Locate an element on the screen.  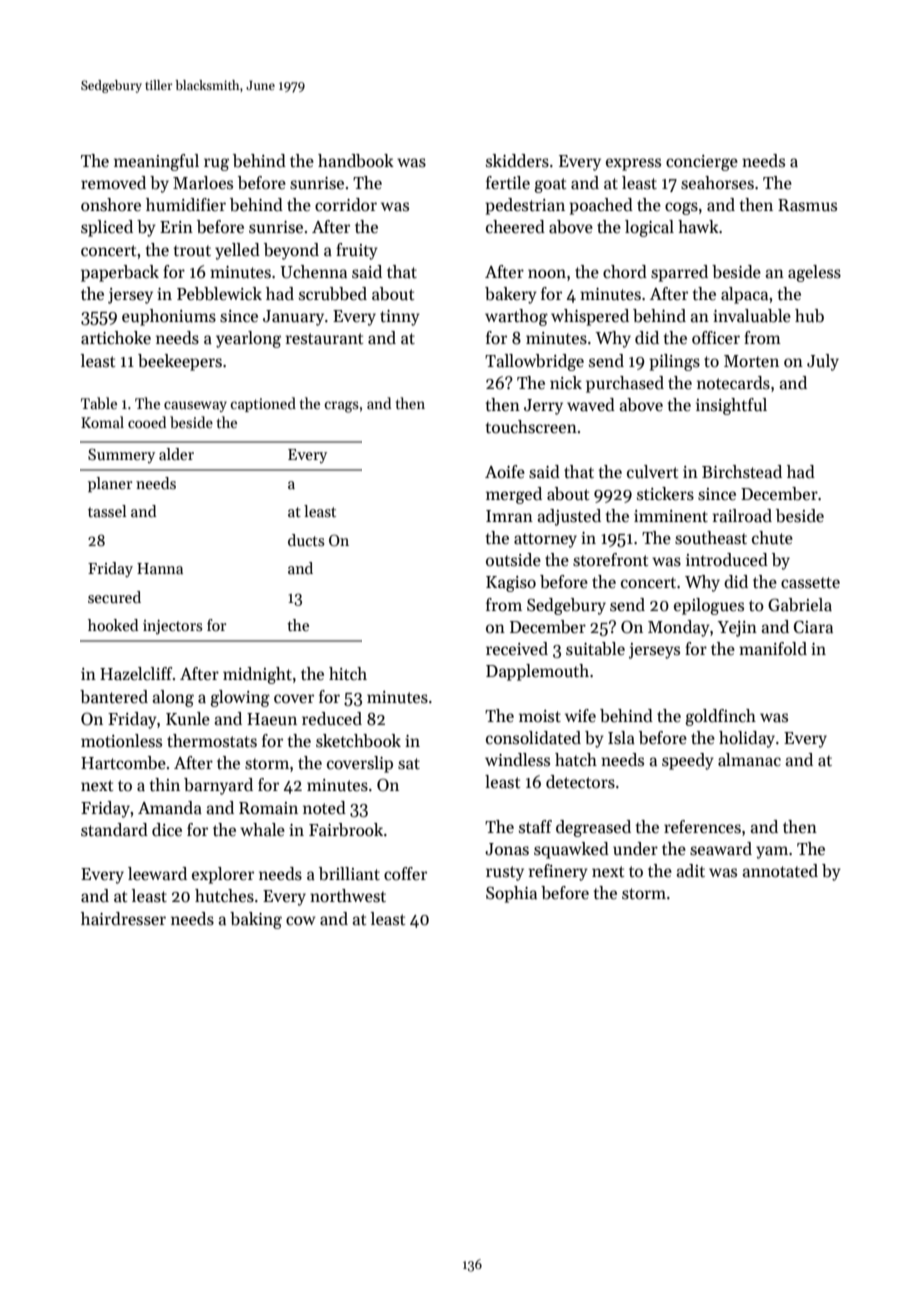
spliced is located at coordinates (107, 228).
